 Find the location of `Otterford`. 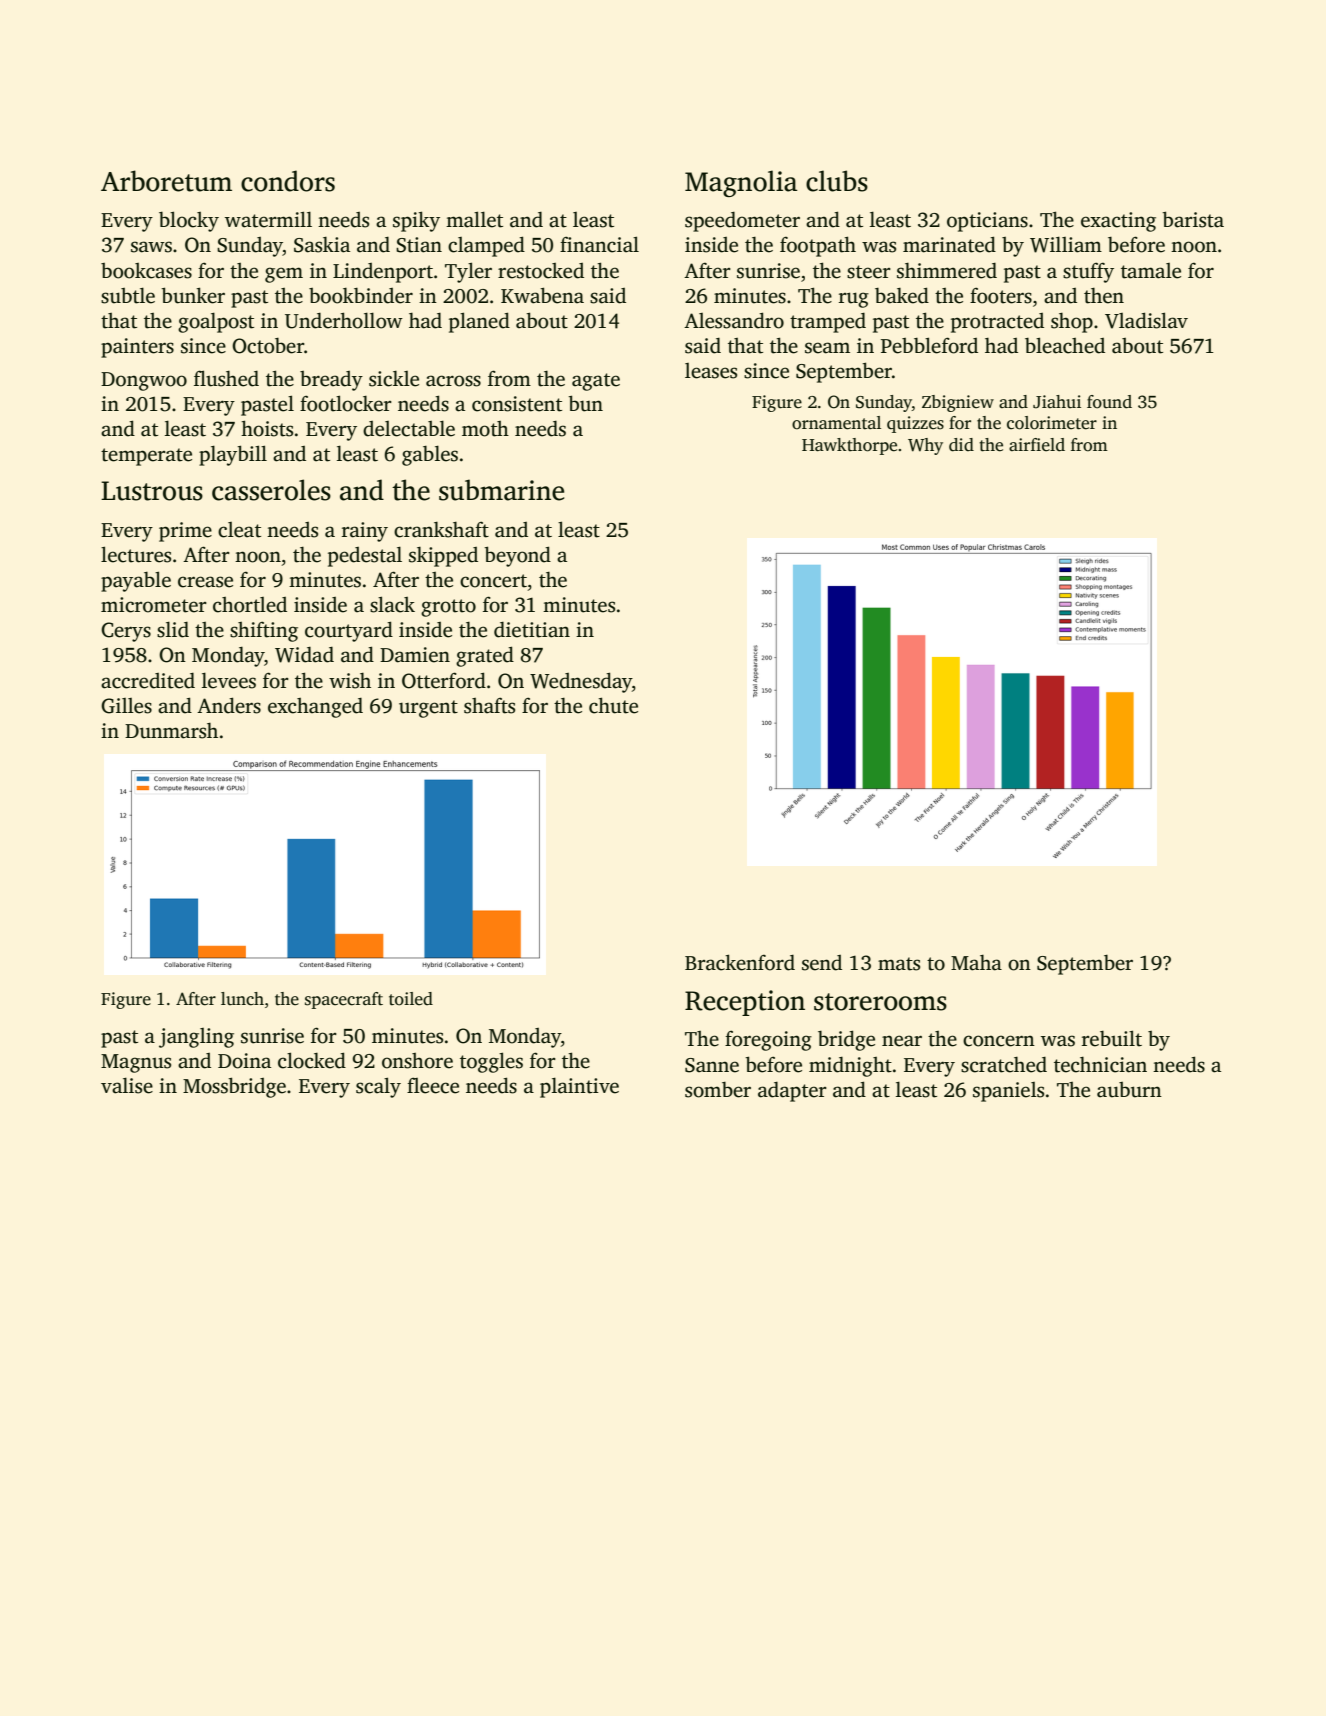

Otterford is located at coordinates (444, 680).
